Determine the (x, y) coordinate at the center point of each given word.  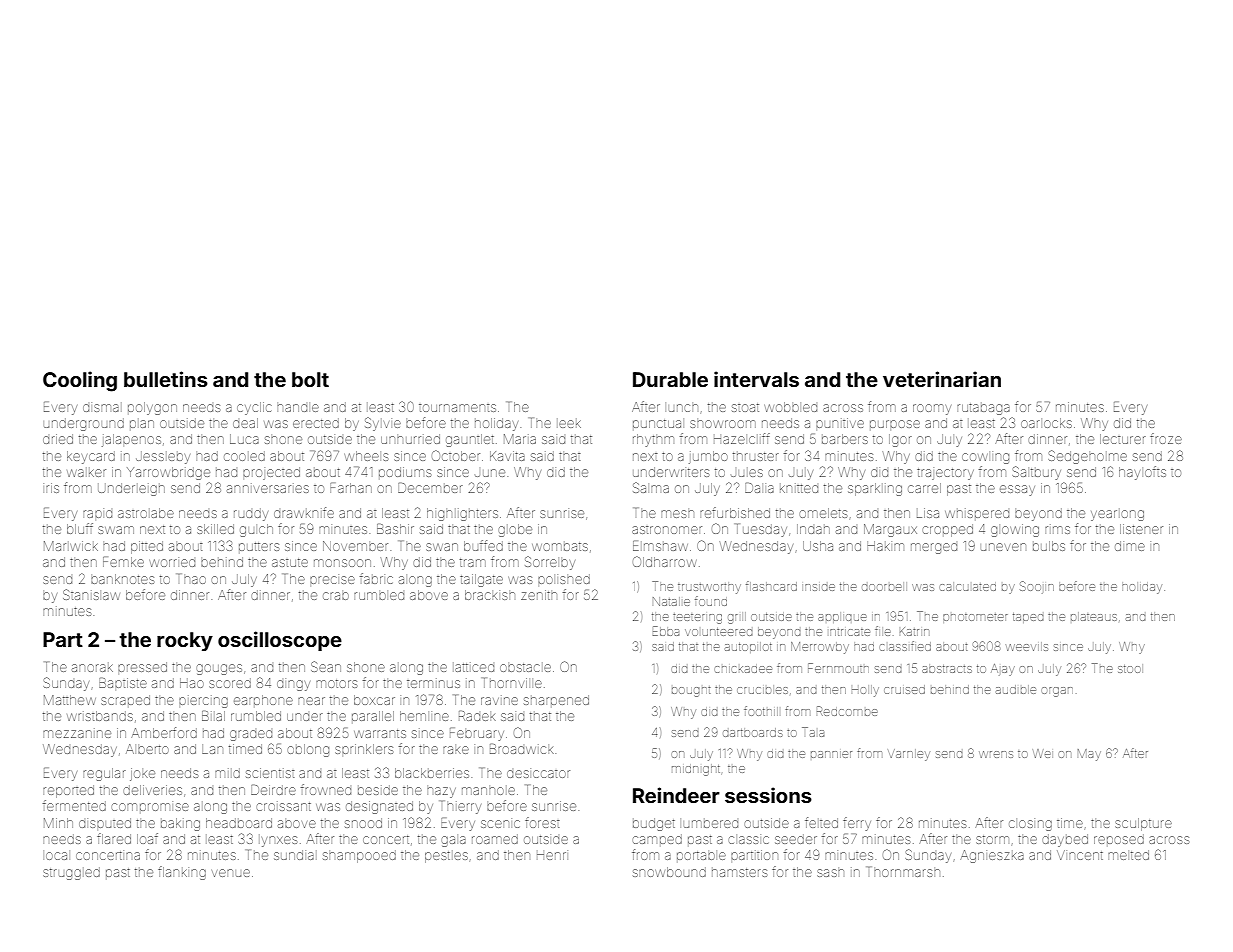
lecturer (1123, 439)
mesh (677, 514)
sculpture (1143, 824)
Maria (520, 439)
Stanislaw (91, 594)
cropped (947, 530)
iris (52, 488)
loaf (147, 838)
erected (316, 423)
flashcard (771, 586)
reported (68, 791)
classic (748, 840)
